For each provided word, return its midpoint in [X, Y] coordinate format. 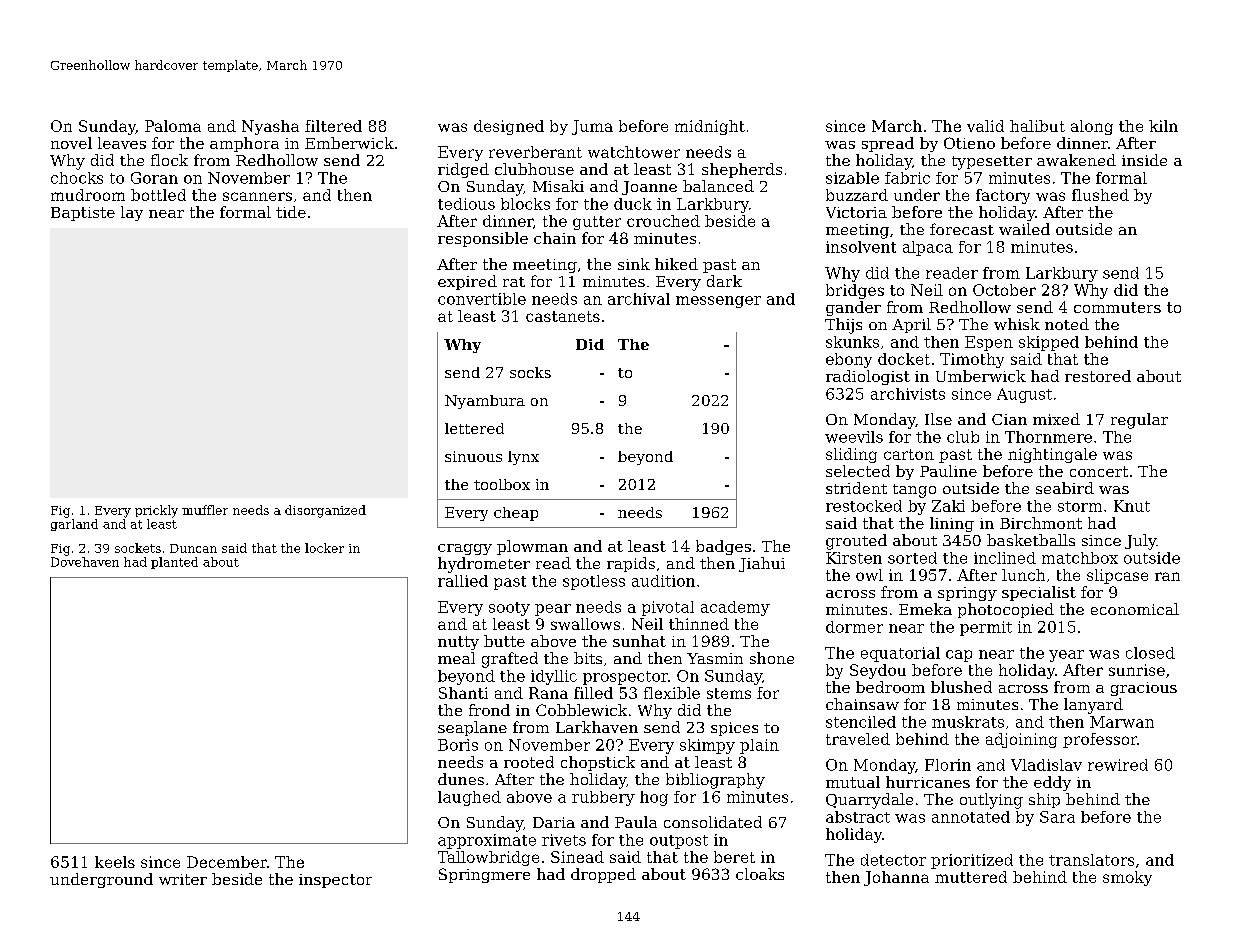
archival [639, 299]
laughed [469, 798]
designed [509, 127]
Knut [1132, 506]
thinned [699, 624]
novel [71, 143]
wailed [1024, 229]
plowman [532, 547]
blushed [961, 687]
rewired [1118, 765]
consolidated [713, 822]
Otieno [969, 143]
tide [291, 212]
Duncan [193, 548]
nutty [458, 643]
